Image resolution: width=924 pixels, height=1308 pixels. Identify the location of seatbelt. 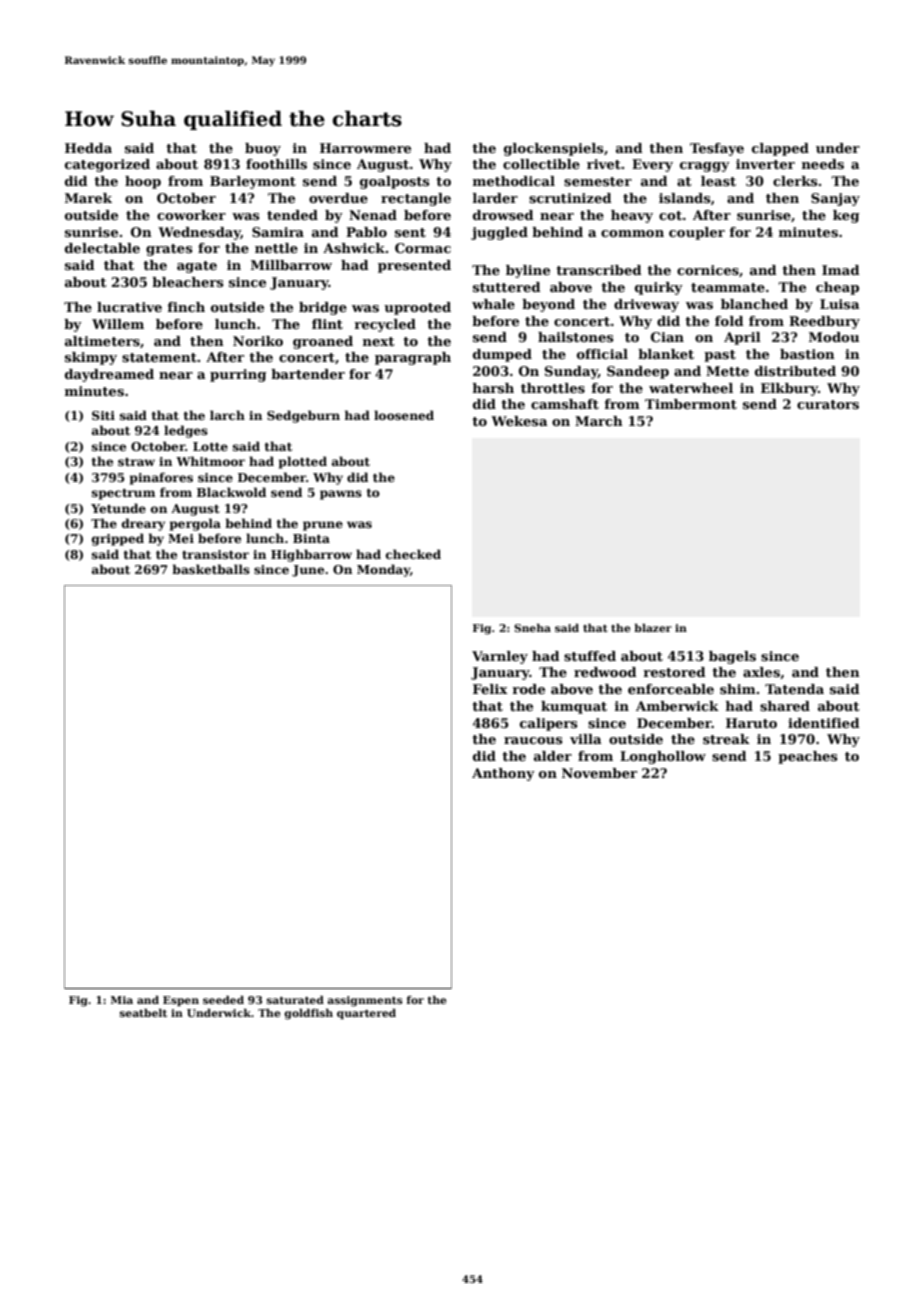
(143, 1013).
